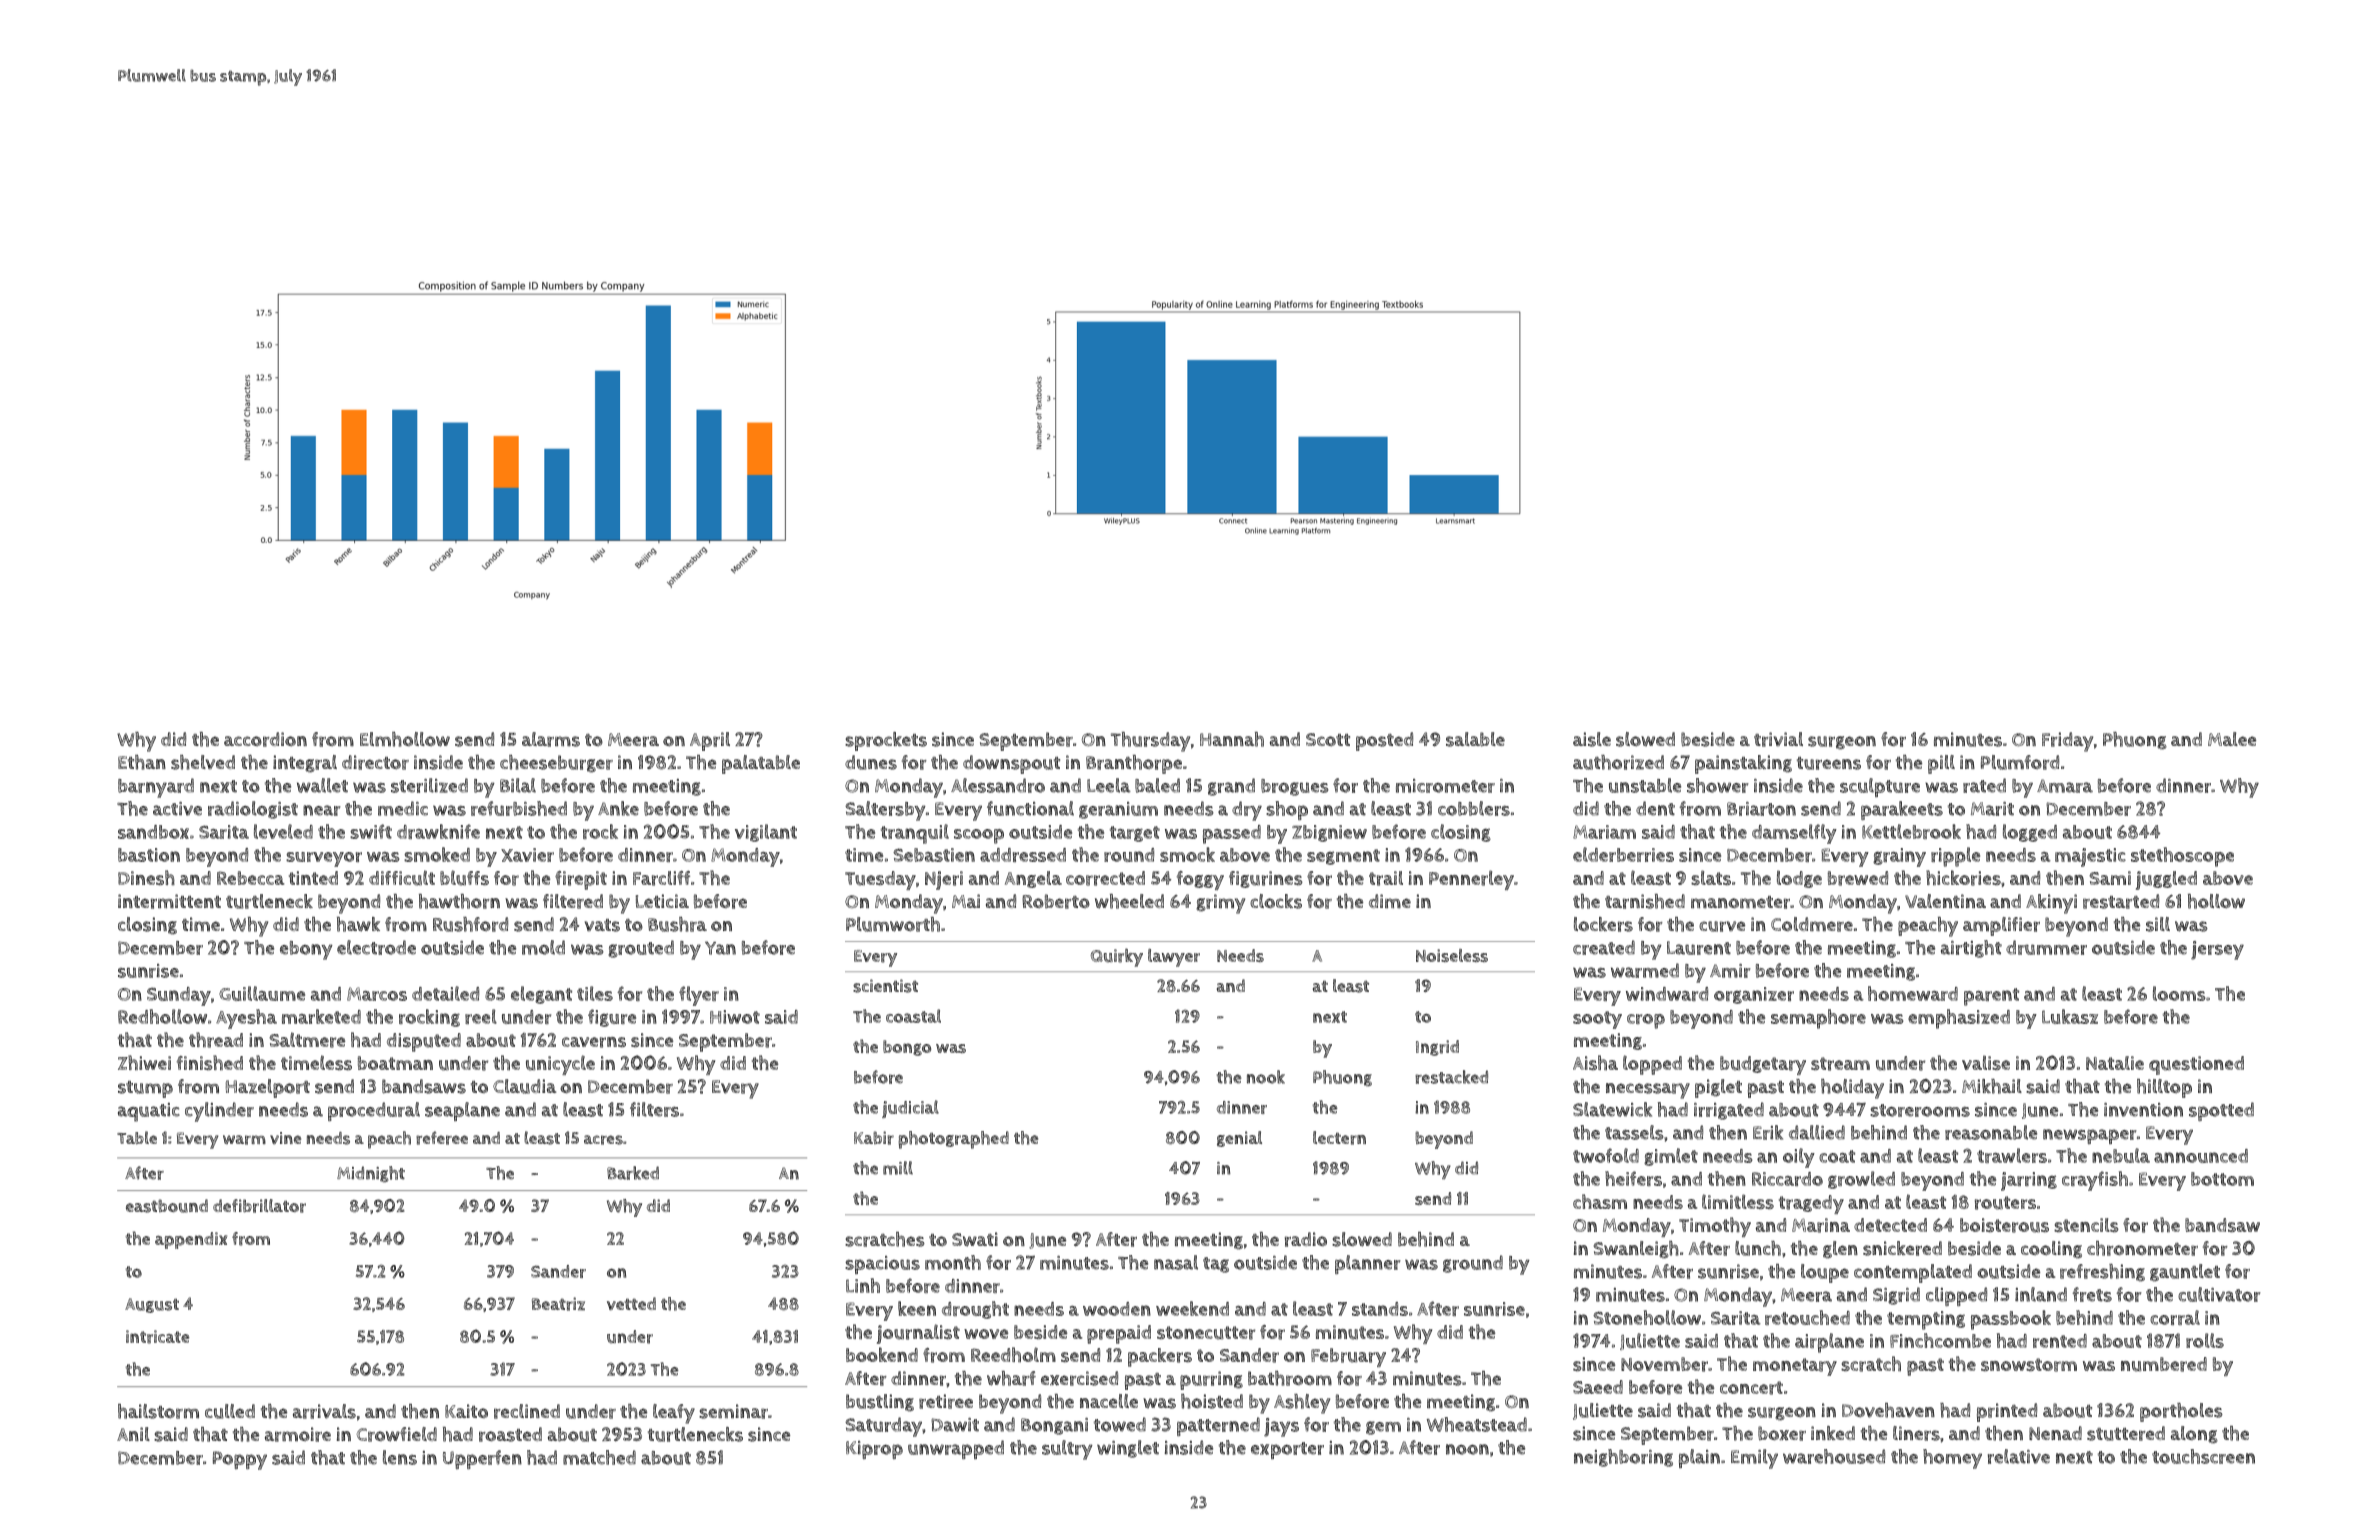 The image size is (2380, 1540). I want to click on appendix, so click(191, 1240).
